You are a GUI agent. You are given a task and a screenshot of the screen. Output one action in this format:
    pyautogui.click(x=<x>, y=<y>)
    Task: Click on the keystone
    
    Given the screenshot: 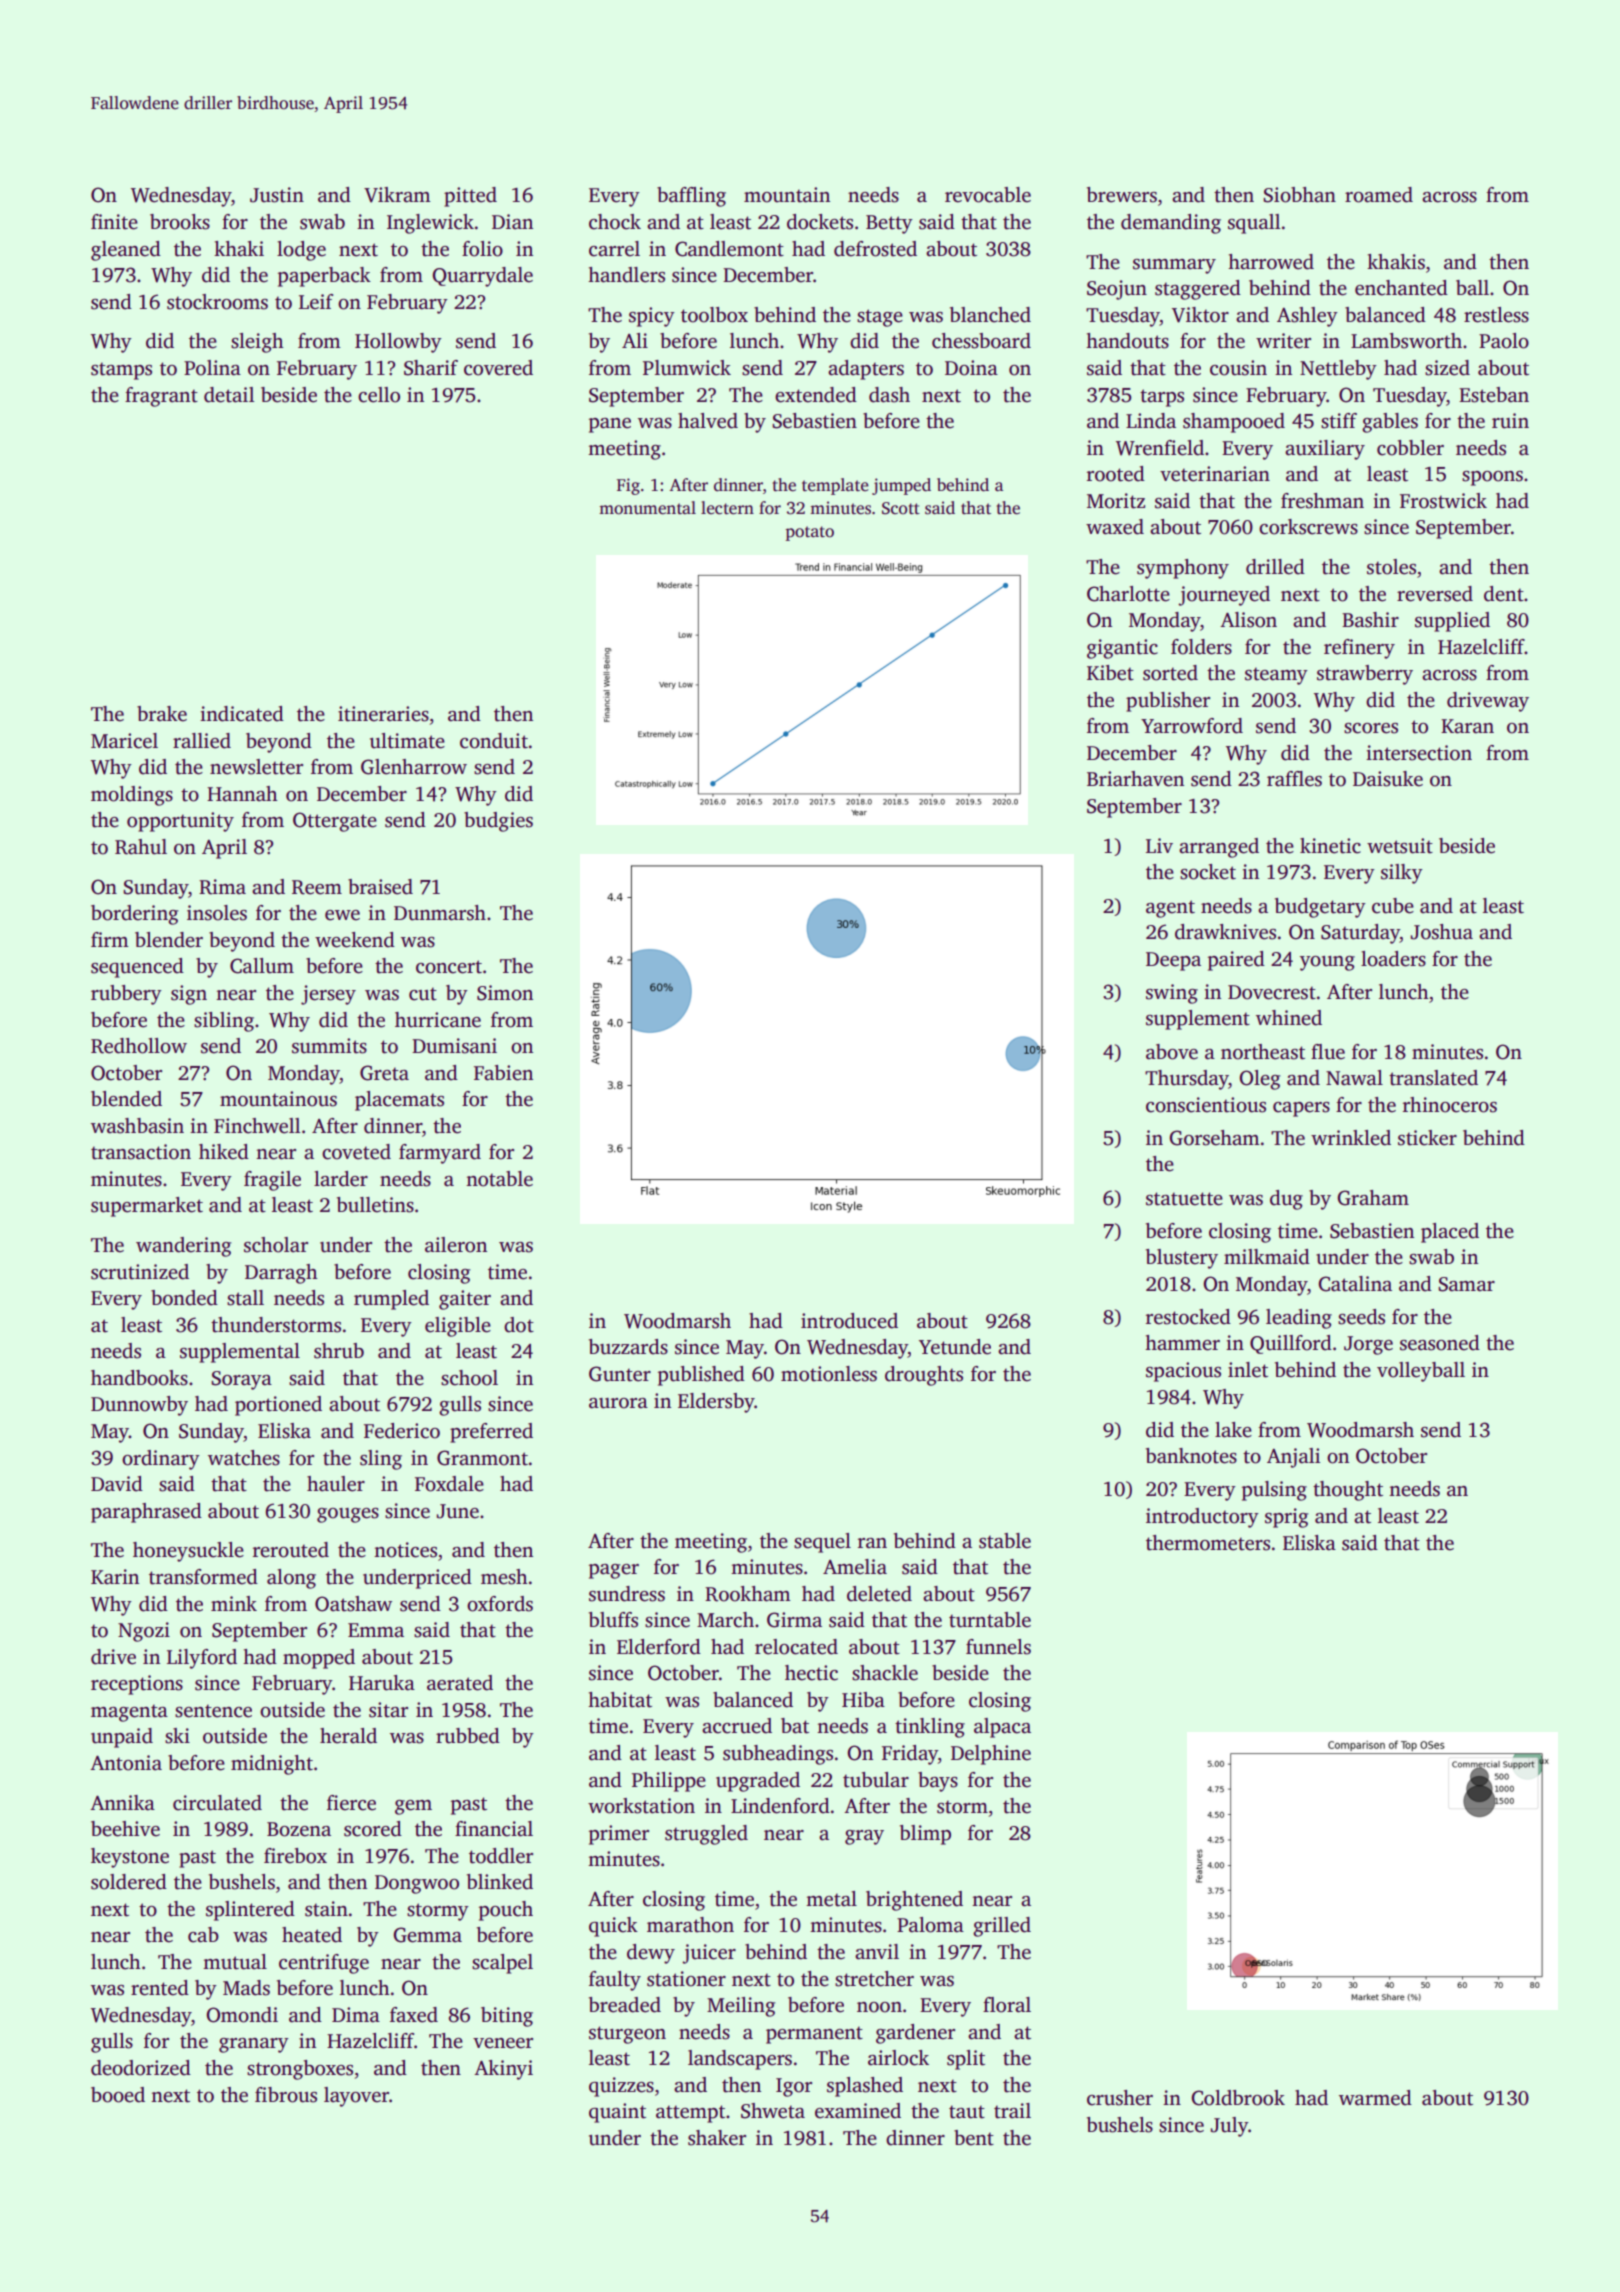 What is the action you would take?
    pyautogui.click(x=130, y=1858)
